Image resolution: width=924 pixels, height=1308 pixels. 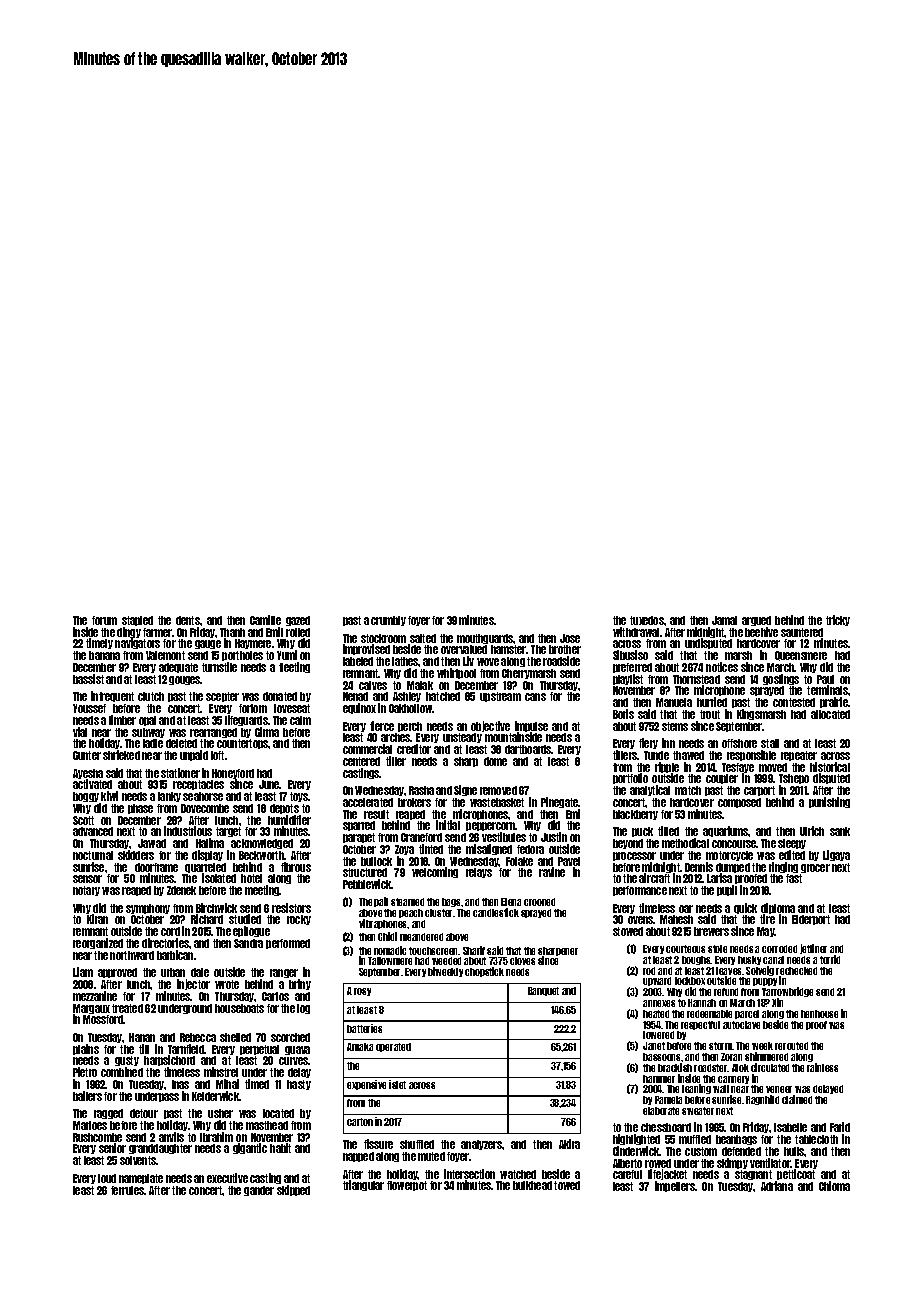 I want to click on Akira, so click(x=569, y=1144).
